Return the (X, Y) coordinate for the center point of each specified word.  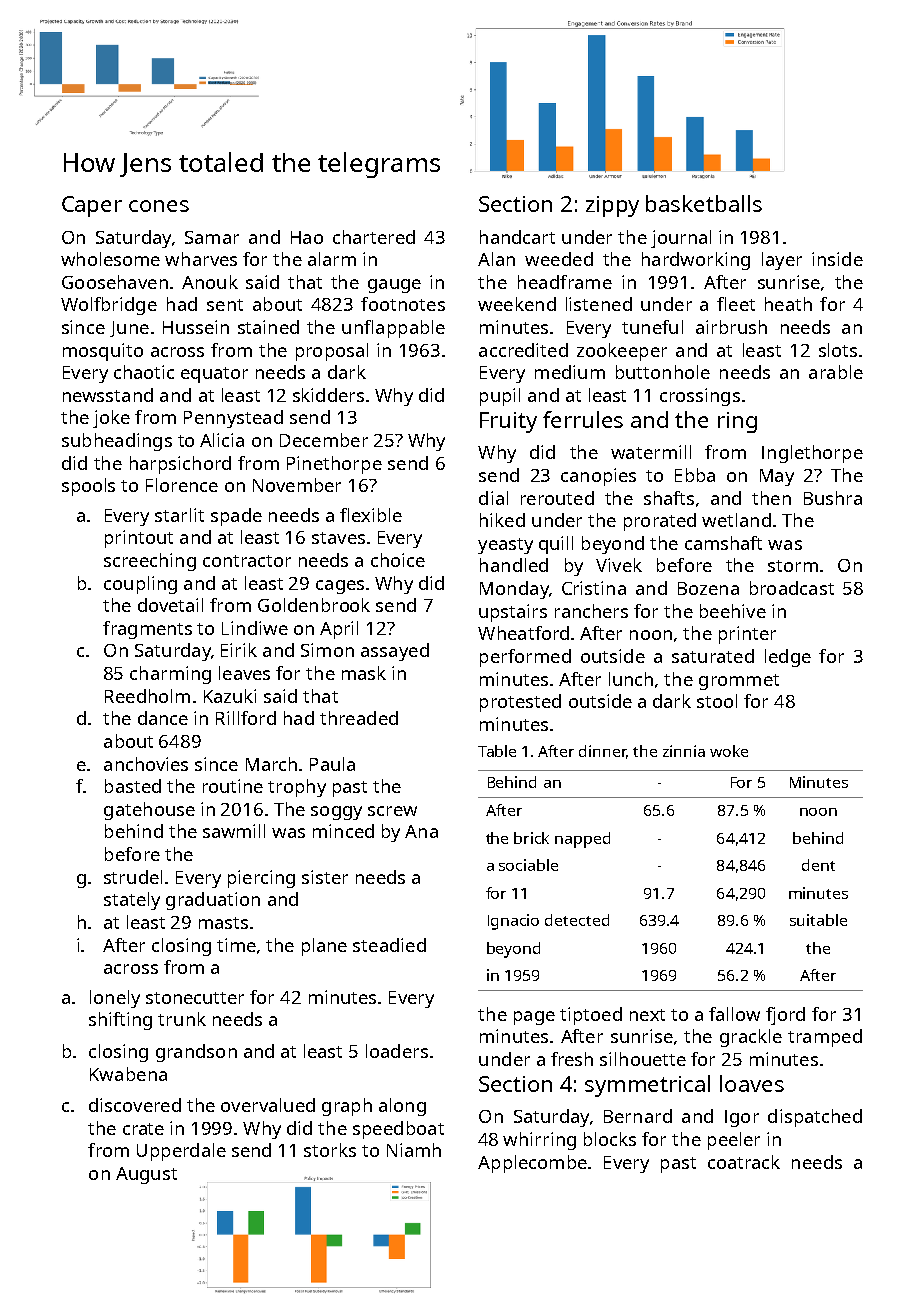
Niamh (414, 1150)
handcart (517, 237)
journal (681, 239)
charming (170, 675)
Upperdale (181, 1152)
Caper (92, 206)
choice (398, 560)
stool (717, 701)
